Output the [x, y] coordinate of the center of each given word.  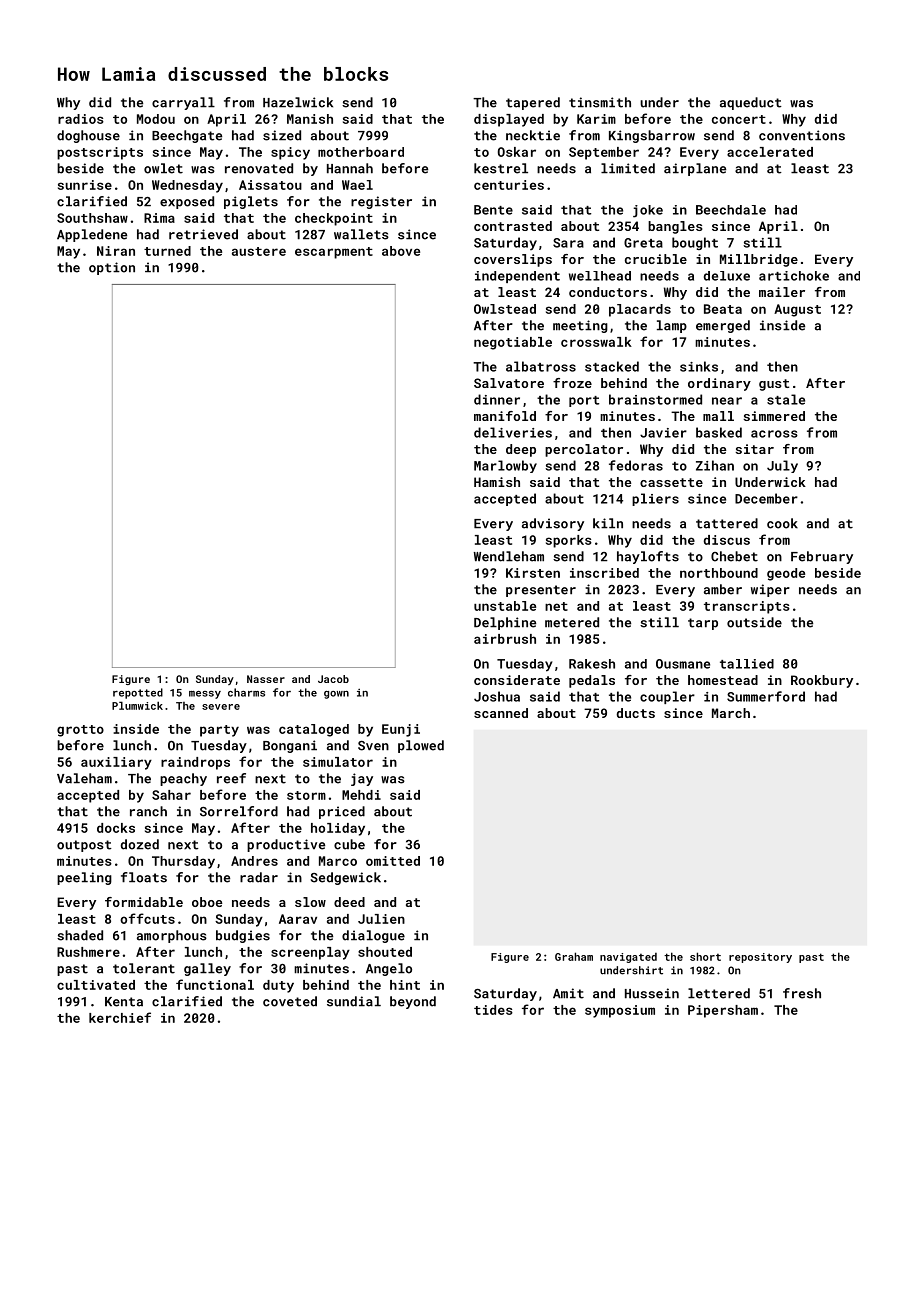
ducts [635, 713]
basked [719, 432]
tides [493, 1010]
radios [81, 119]
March [731, 713]
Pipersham [723, 1011]
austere [259, 251]
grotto [80, 731]
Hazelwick [298, 102]
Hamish [497, 482]
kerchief [120, 1017]
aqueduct [751, 103]
